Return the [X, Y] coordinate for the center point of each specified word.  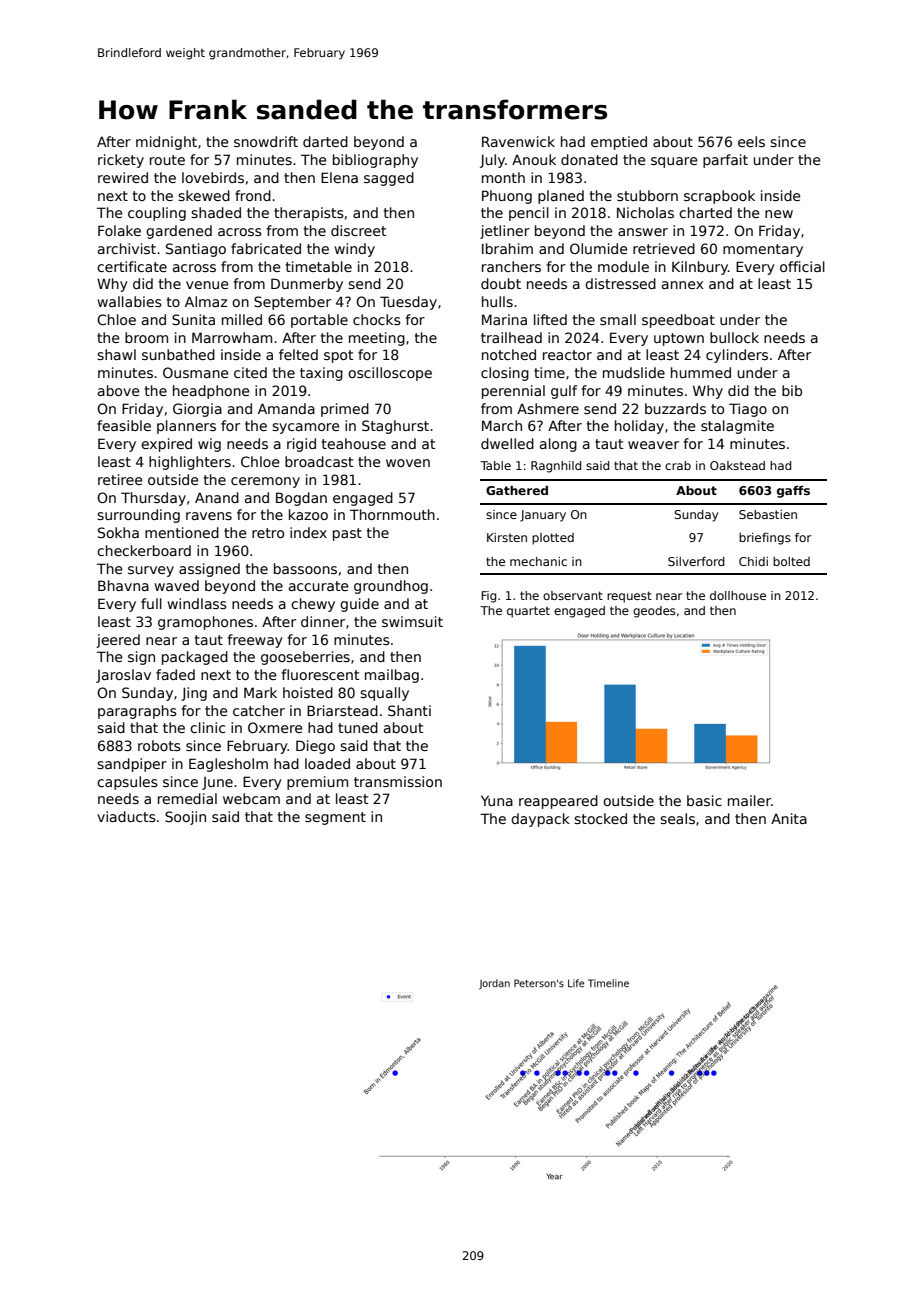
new [779, 214]
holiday [639, 427]
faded [175, 674]
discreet [358, 230]
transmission [398, 781]
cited [250, 372]
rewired [123, 177]
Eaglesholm [228, 765]
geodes [654, 612]
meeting [377, 339]
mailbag [392, 676]
